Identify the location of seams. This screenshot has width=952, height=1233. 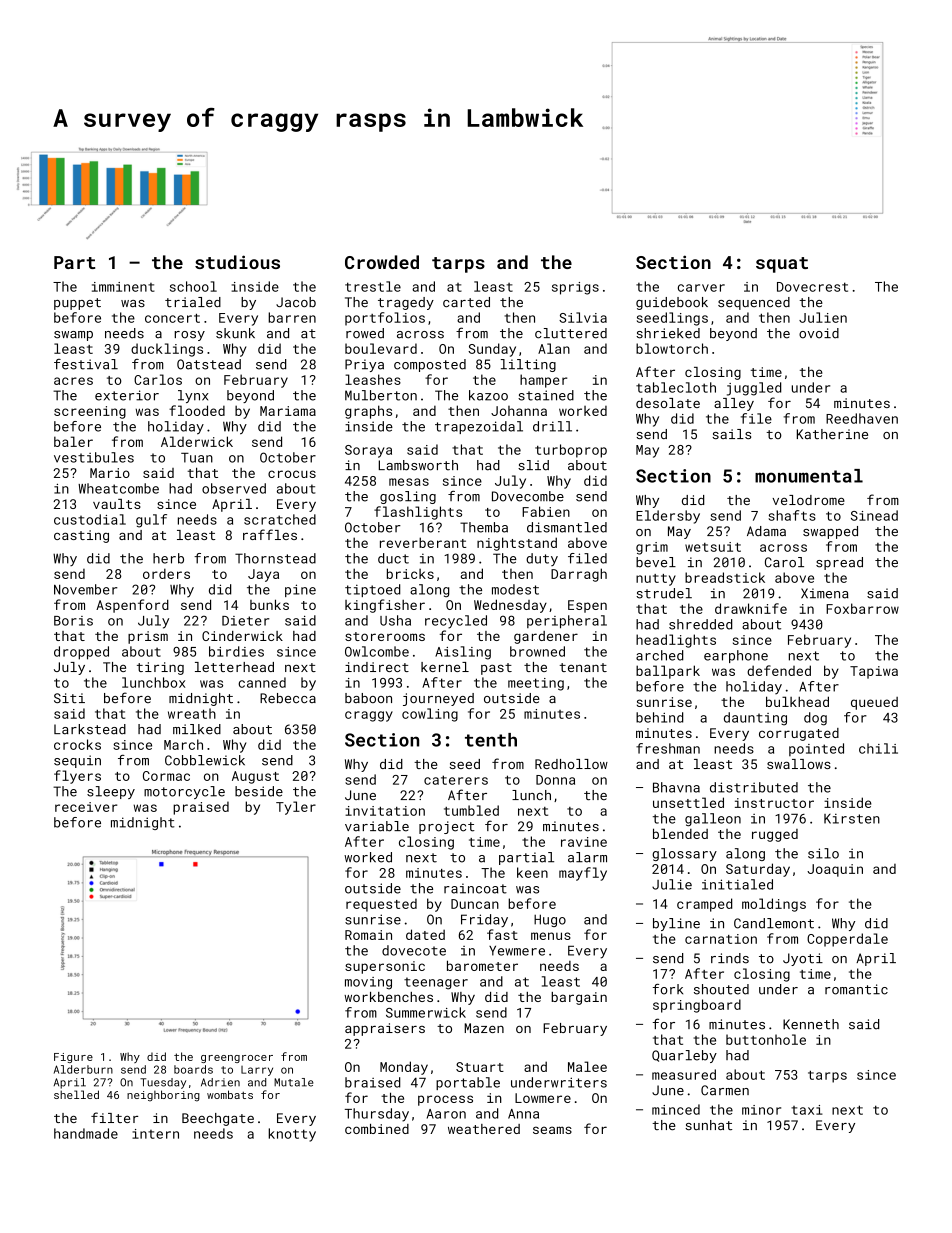
(552, 1130).
